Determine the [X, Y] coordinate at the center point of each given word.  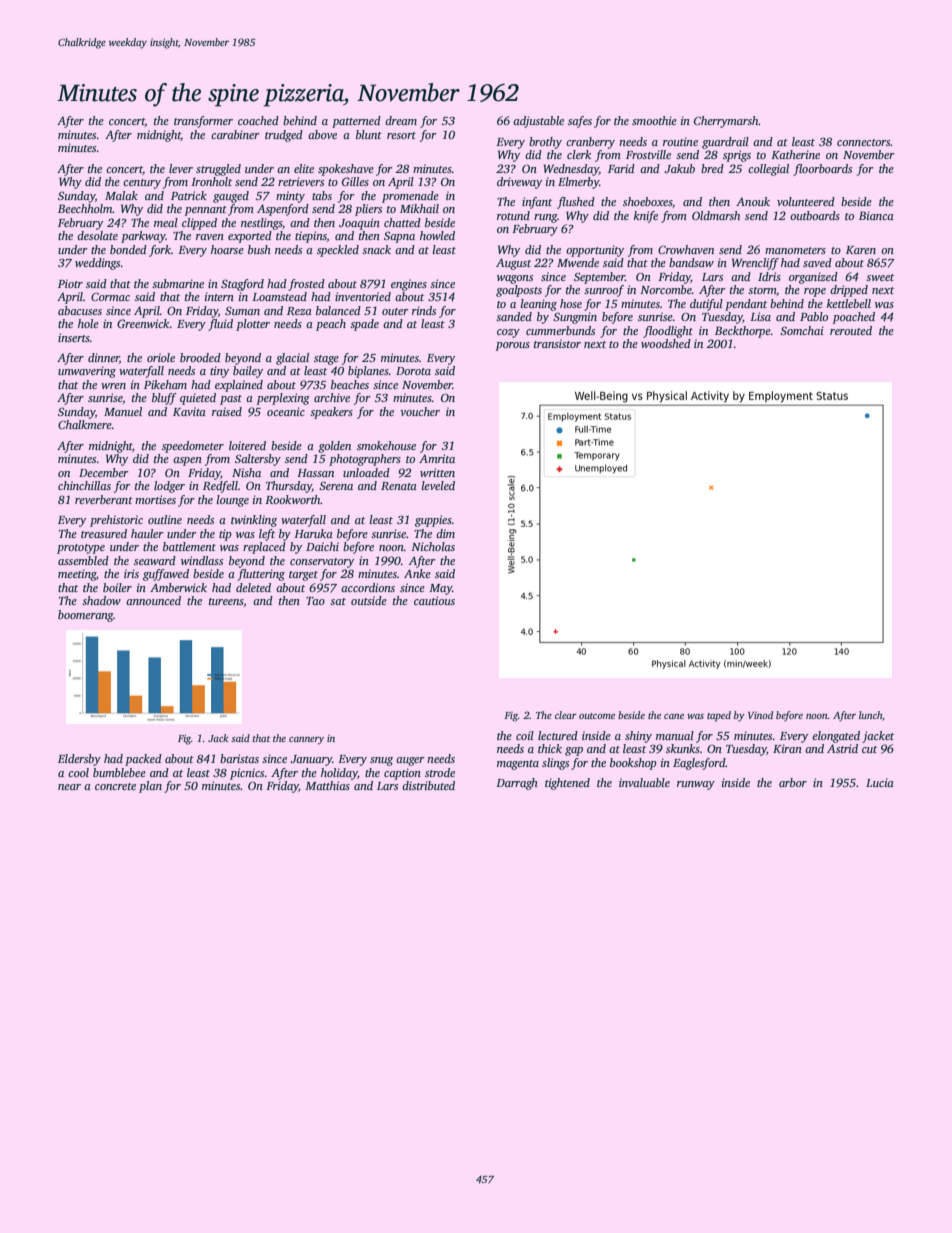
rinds [424, 310]
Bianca [876, 215]
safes [580, 122]
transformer [203, 122]
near [69, 787]
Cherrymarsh [726, 122]
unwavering [87, 372]
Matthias [327, 785]
